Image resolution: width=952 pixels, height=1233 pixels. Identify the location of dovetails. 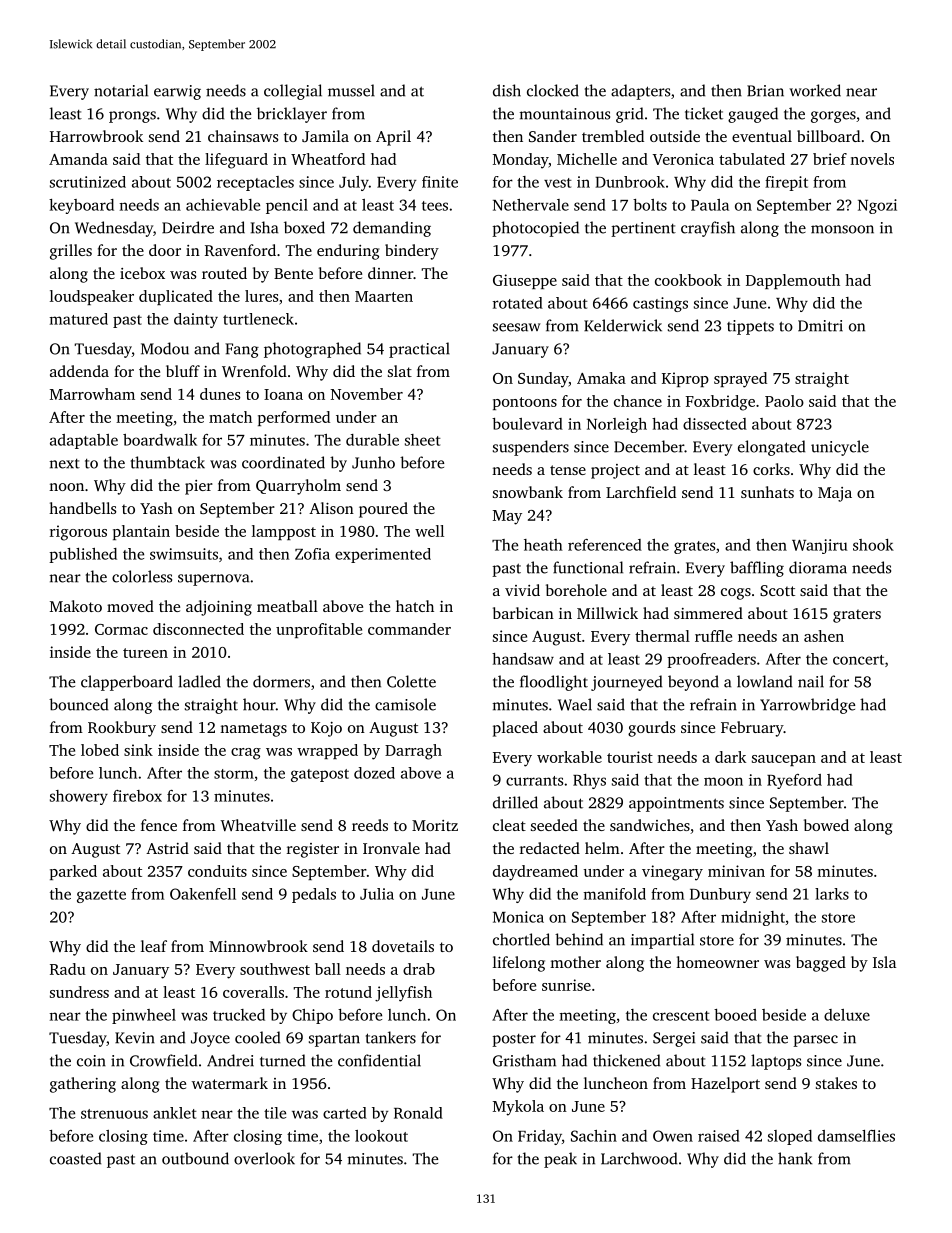
(403, 946).
